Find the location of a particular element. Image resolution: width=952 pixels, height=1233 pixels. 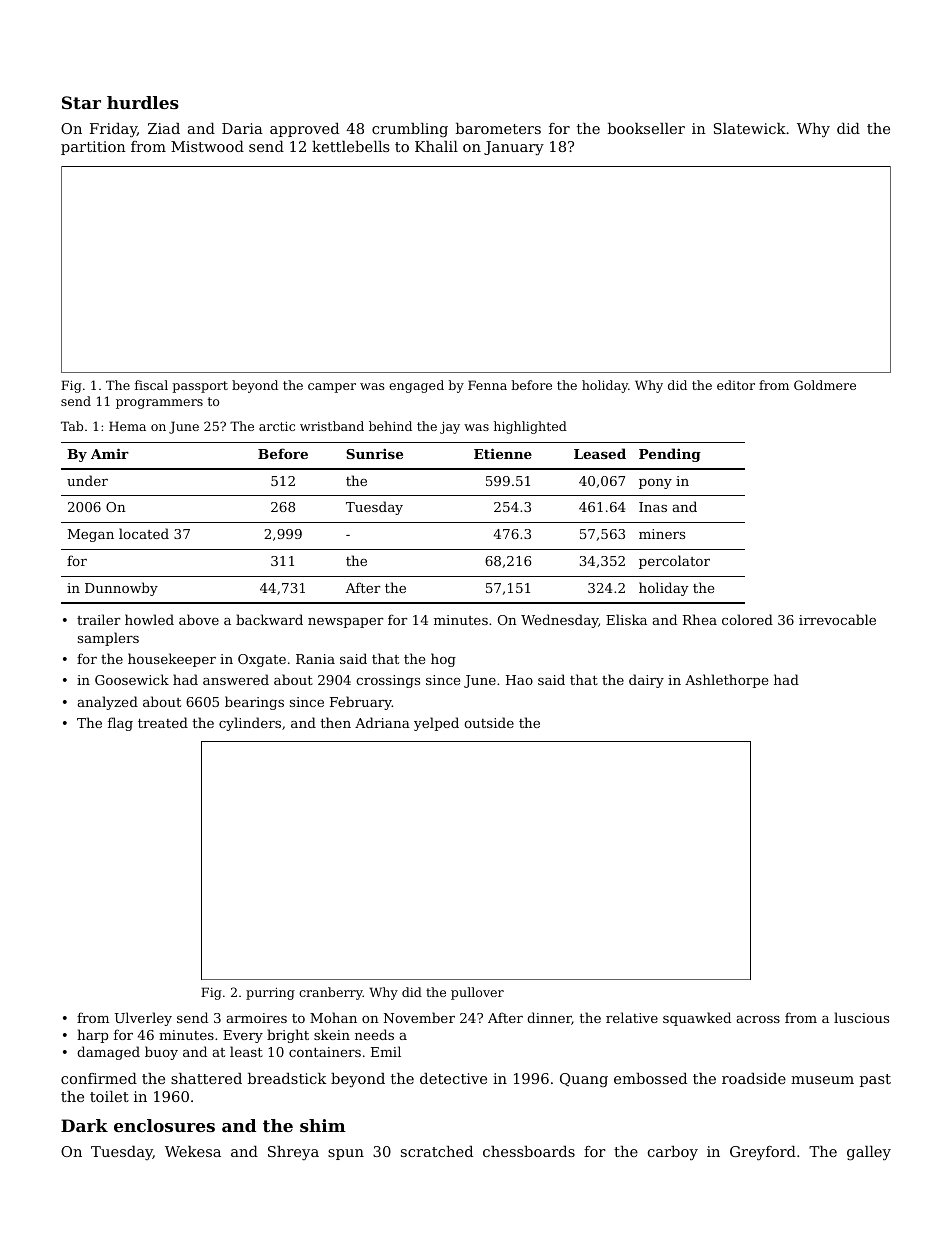

Goldmere is located at coordinates (825, 385).
